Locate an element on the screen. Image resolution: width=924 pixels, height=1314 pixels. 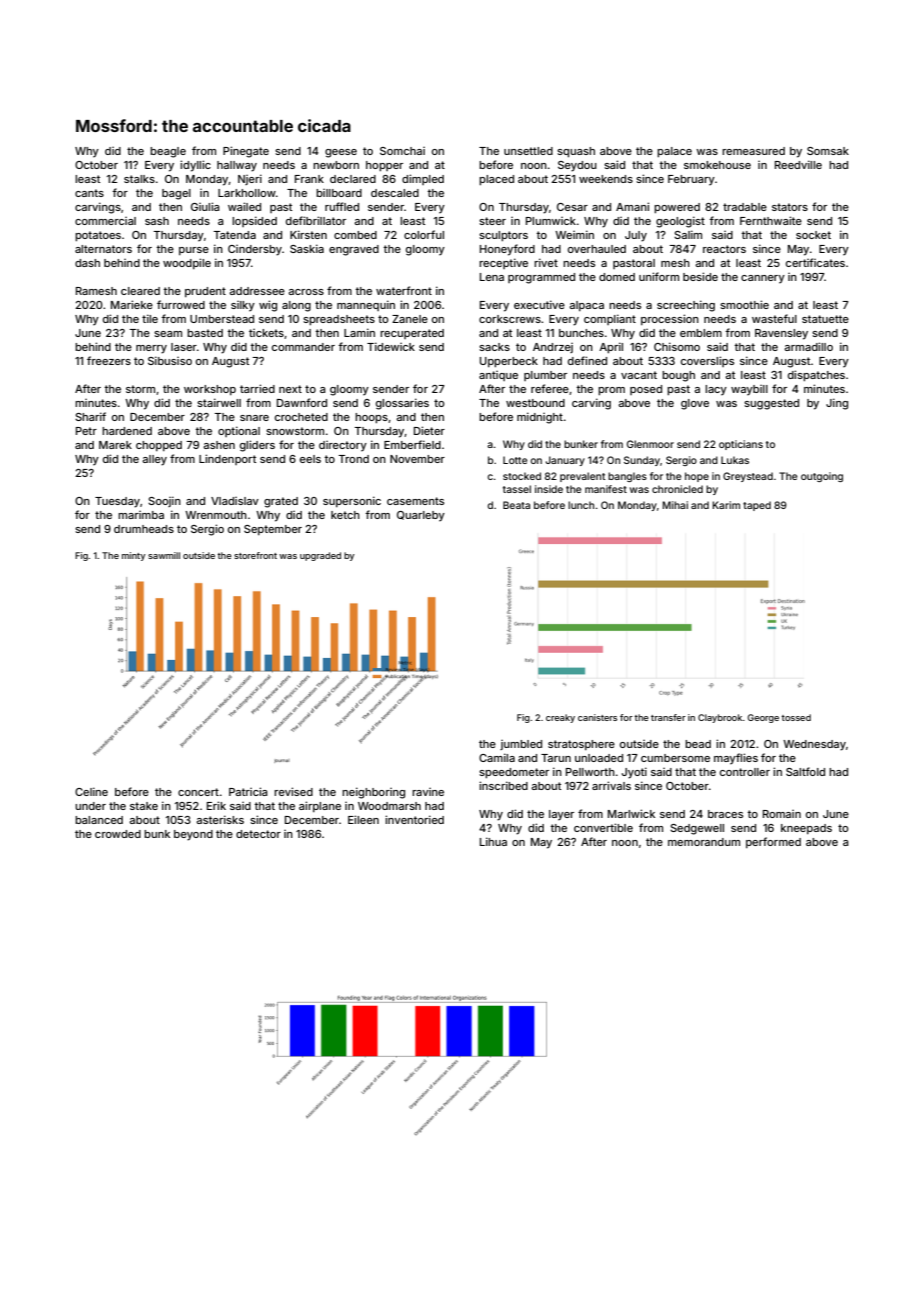
sawmill is located at coordinates (164, 555).
